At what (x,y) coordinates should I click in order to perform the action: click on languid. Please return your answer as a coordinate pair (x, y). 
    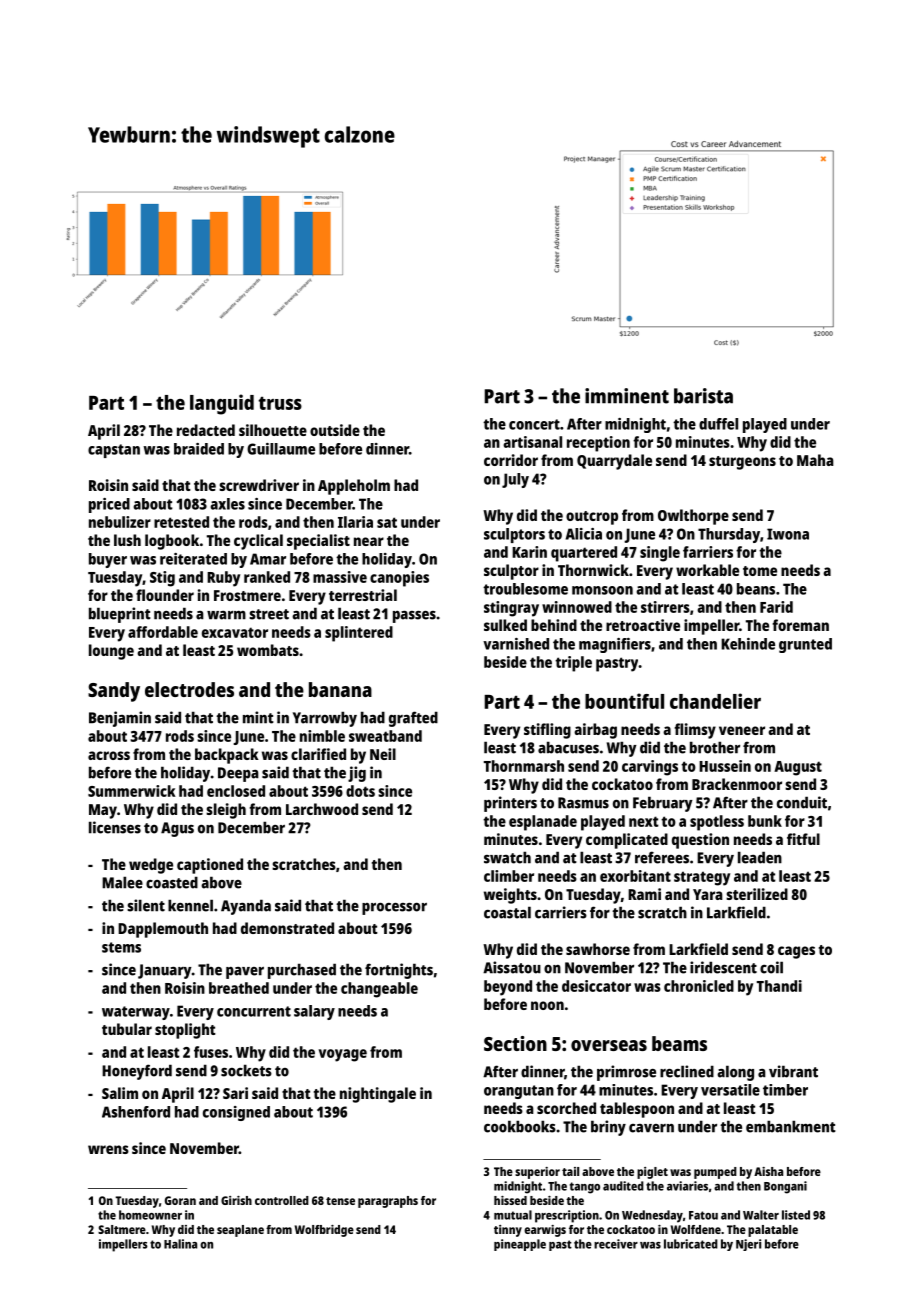
    Looking at the image, I should click on (222, 404).
